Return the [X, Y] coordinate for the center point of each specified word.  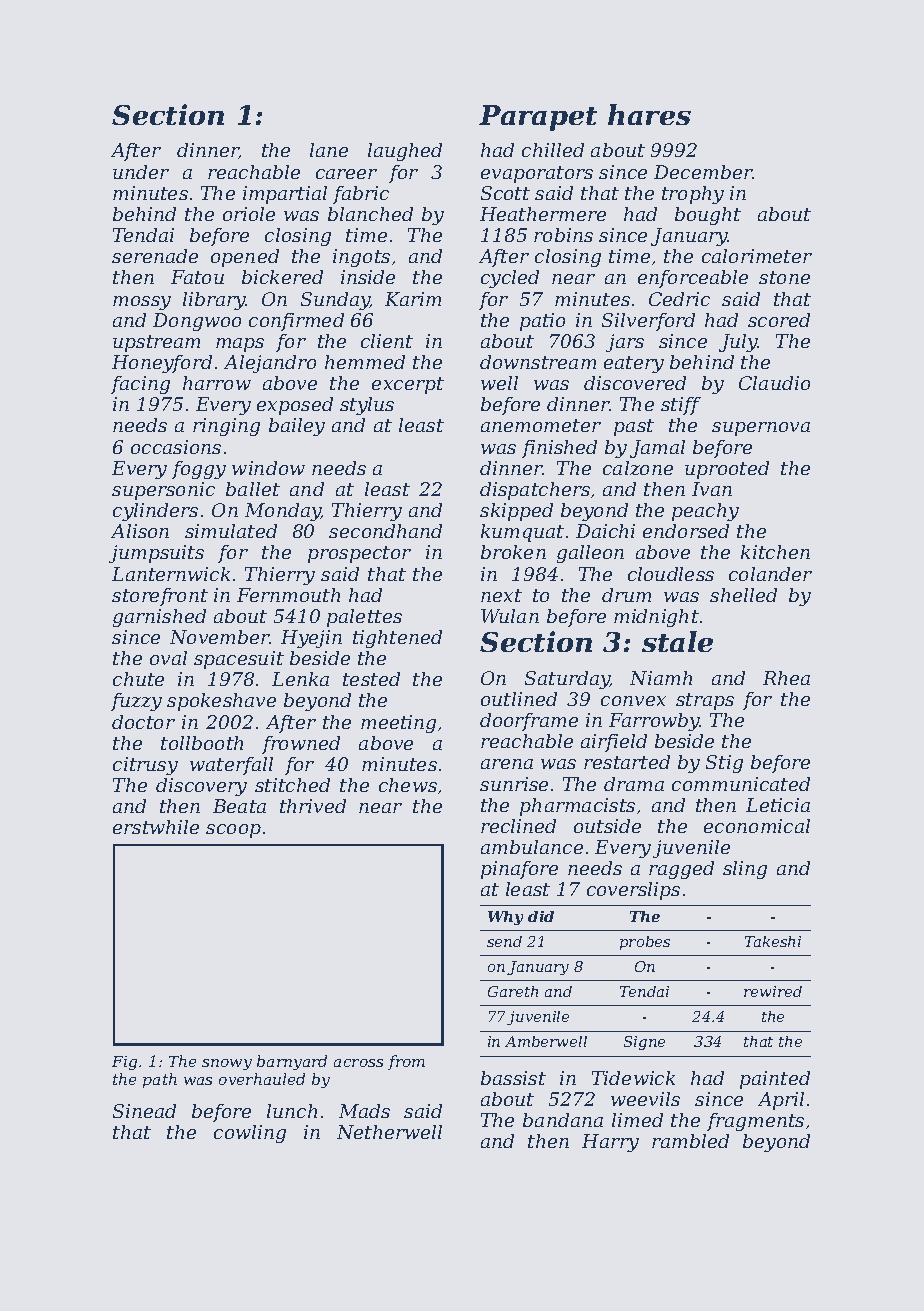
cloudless [671, 574]
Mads [364, 1111]
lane [329, 150]
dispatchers [535, 491]
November [220, 637]
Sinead [144, 1111]
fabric [361, 195]
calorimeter [757, 256]
